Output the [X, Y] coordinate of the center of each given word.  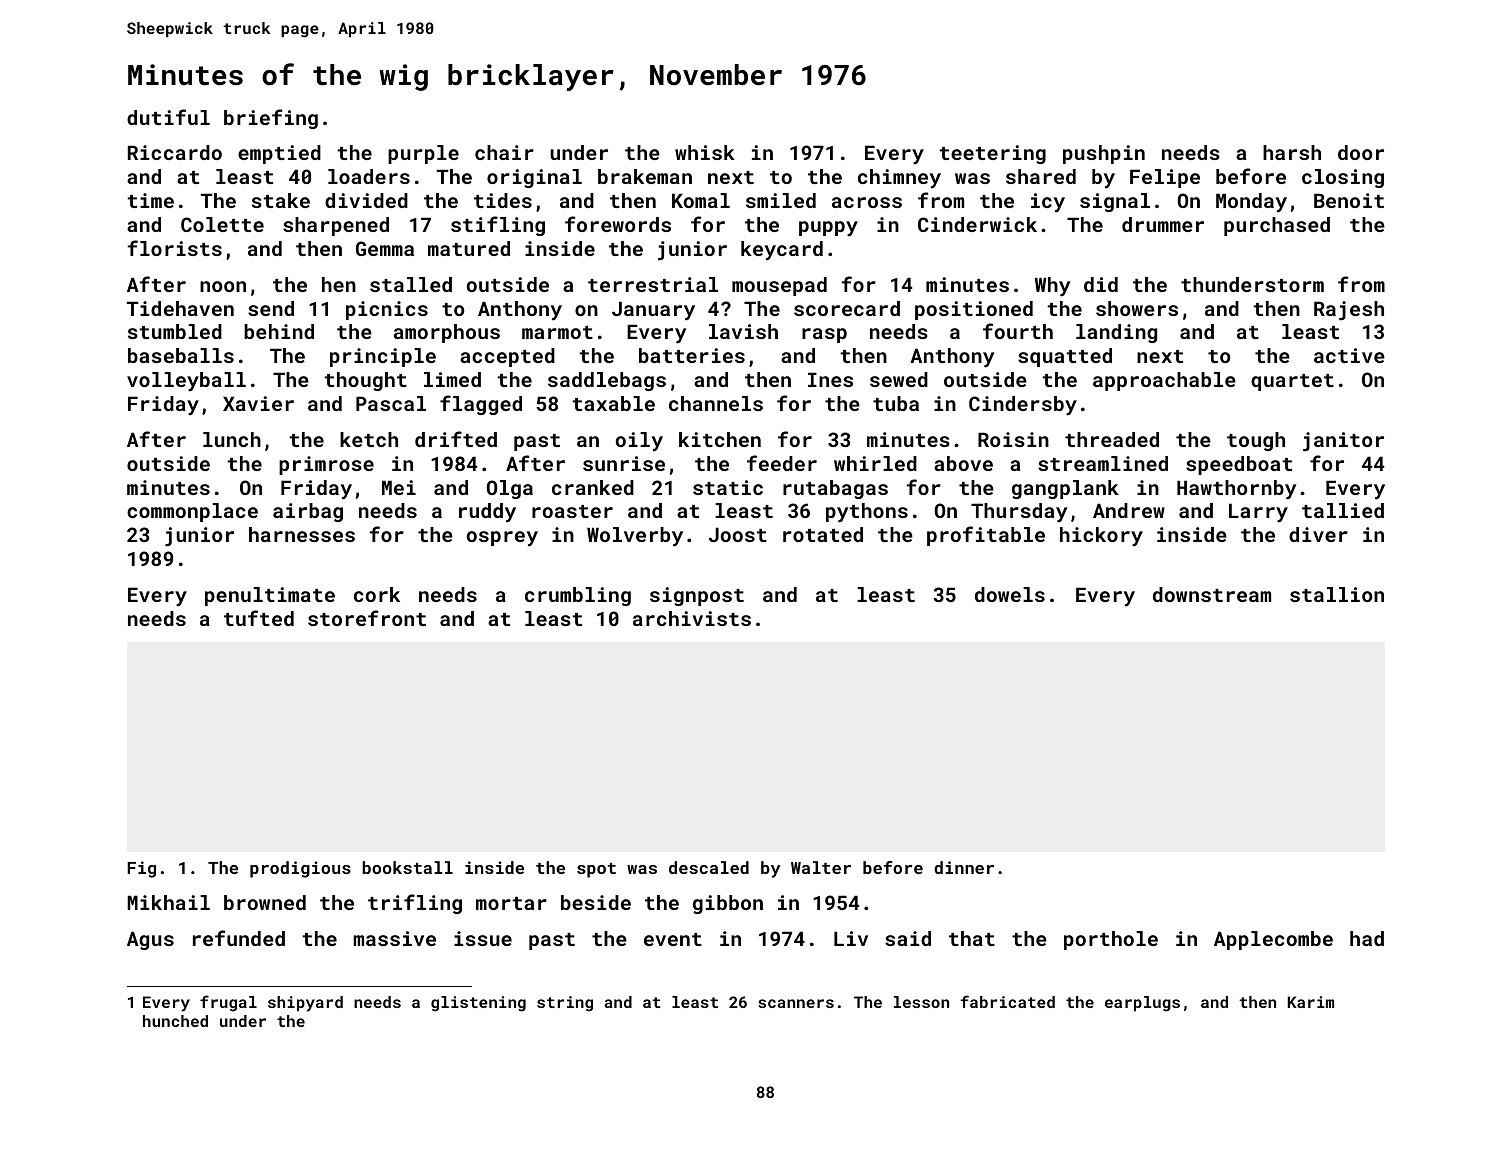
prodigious [300, 869]
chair [504, 152]
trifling [415, 904]
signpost [697, 596]
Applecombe [1273, 940]
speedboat [1239, 465]
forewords [618, 224]
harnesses [302, 534]
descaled [709, 867]
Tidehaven [180, 308]
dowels [1010, 594]
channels [716, 403]
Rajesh [1349, 311]
